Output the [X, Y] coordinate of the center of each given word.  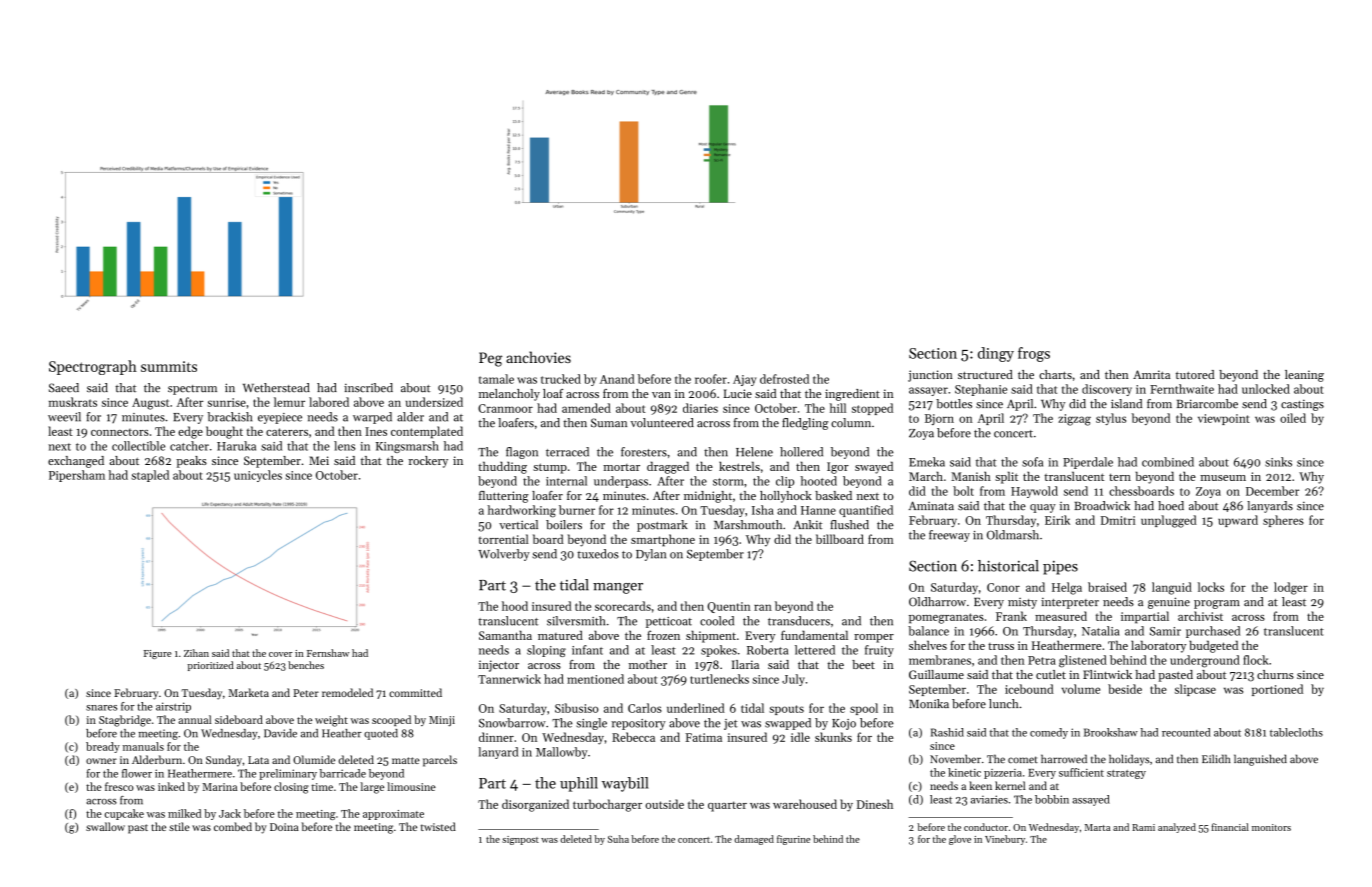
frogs [1034, 354]
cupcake [124, 814]
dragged [668, 467]
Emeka [927, 462]
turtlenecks [719, 679]
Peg [490, 359]
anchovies [538, 357]
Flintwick [1107, 674]
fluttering [504, 497]
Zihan [196, 653]
